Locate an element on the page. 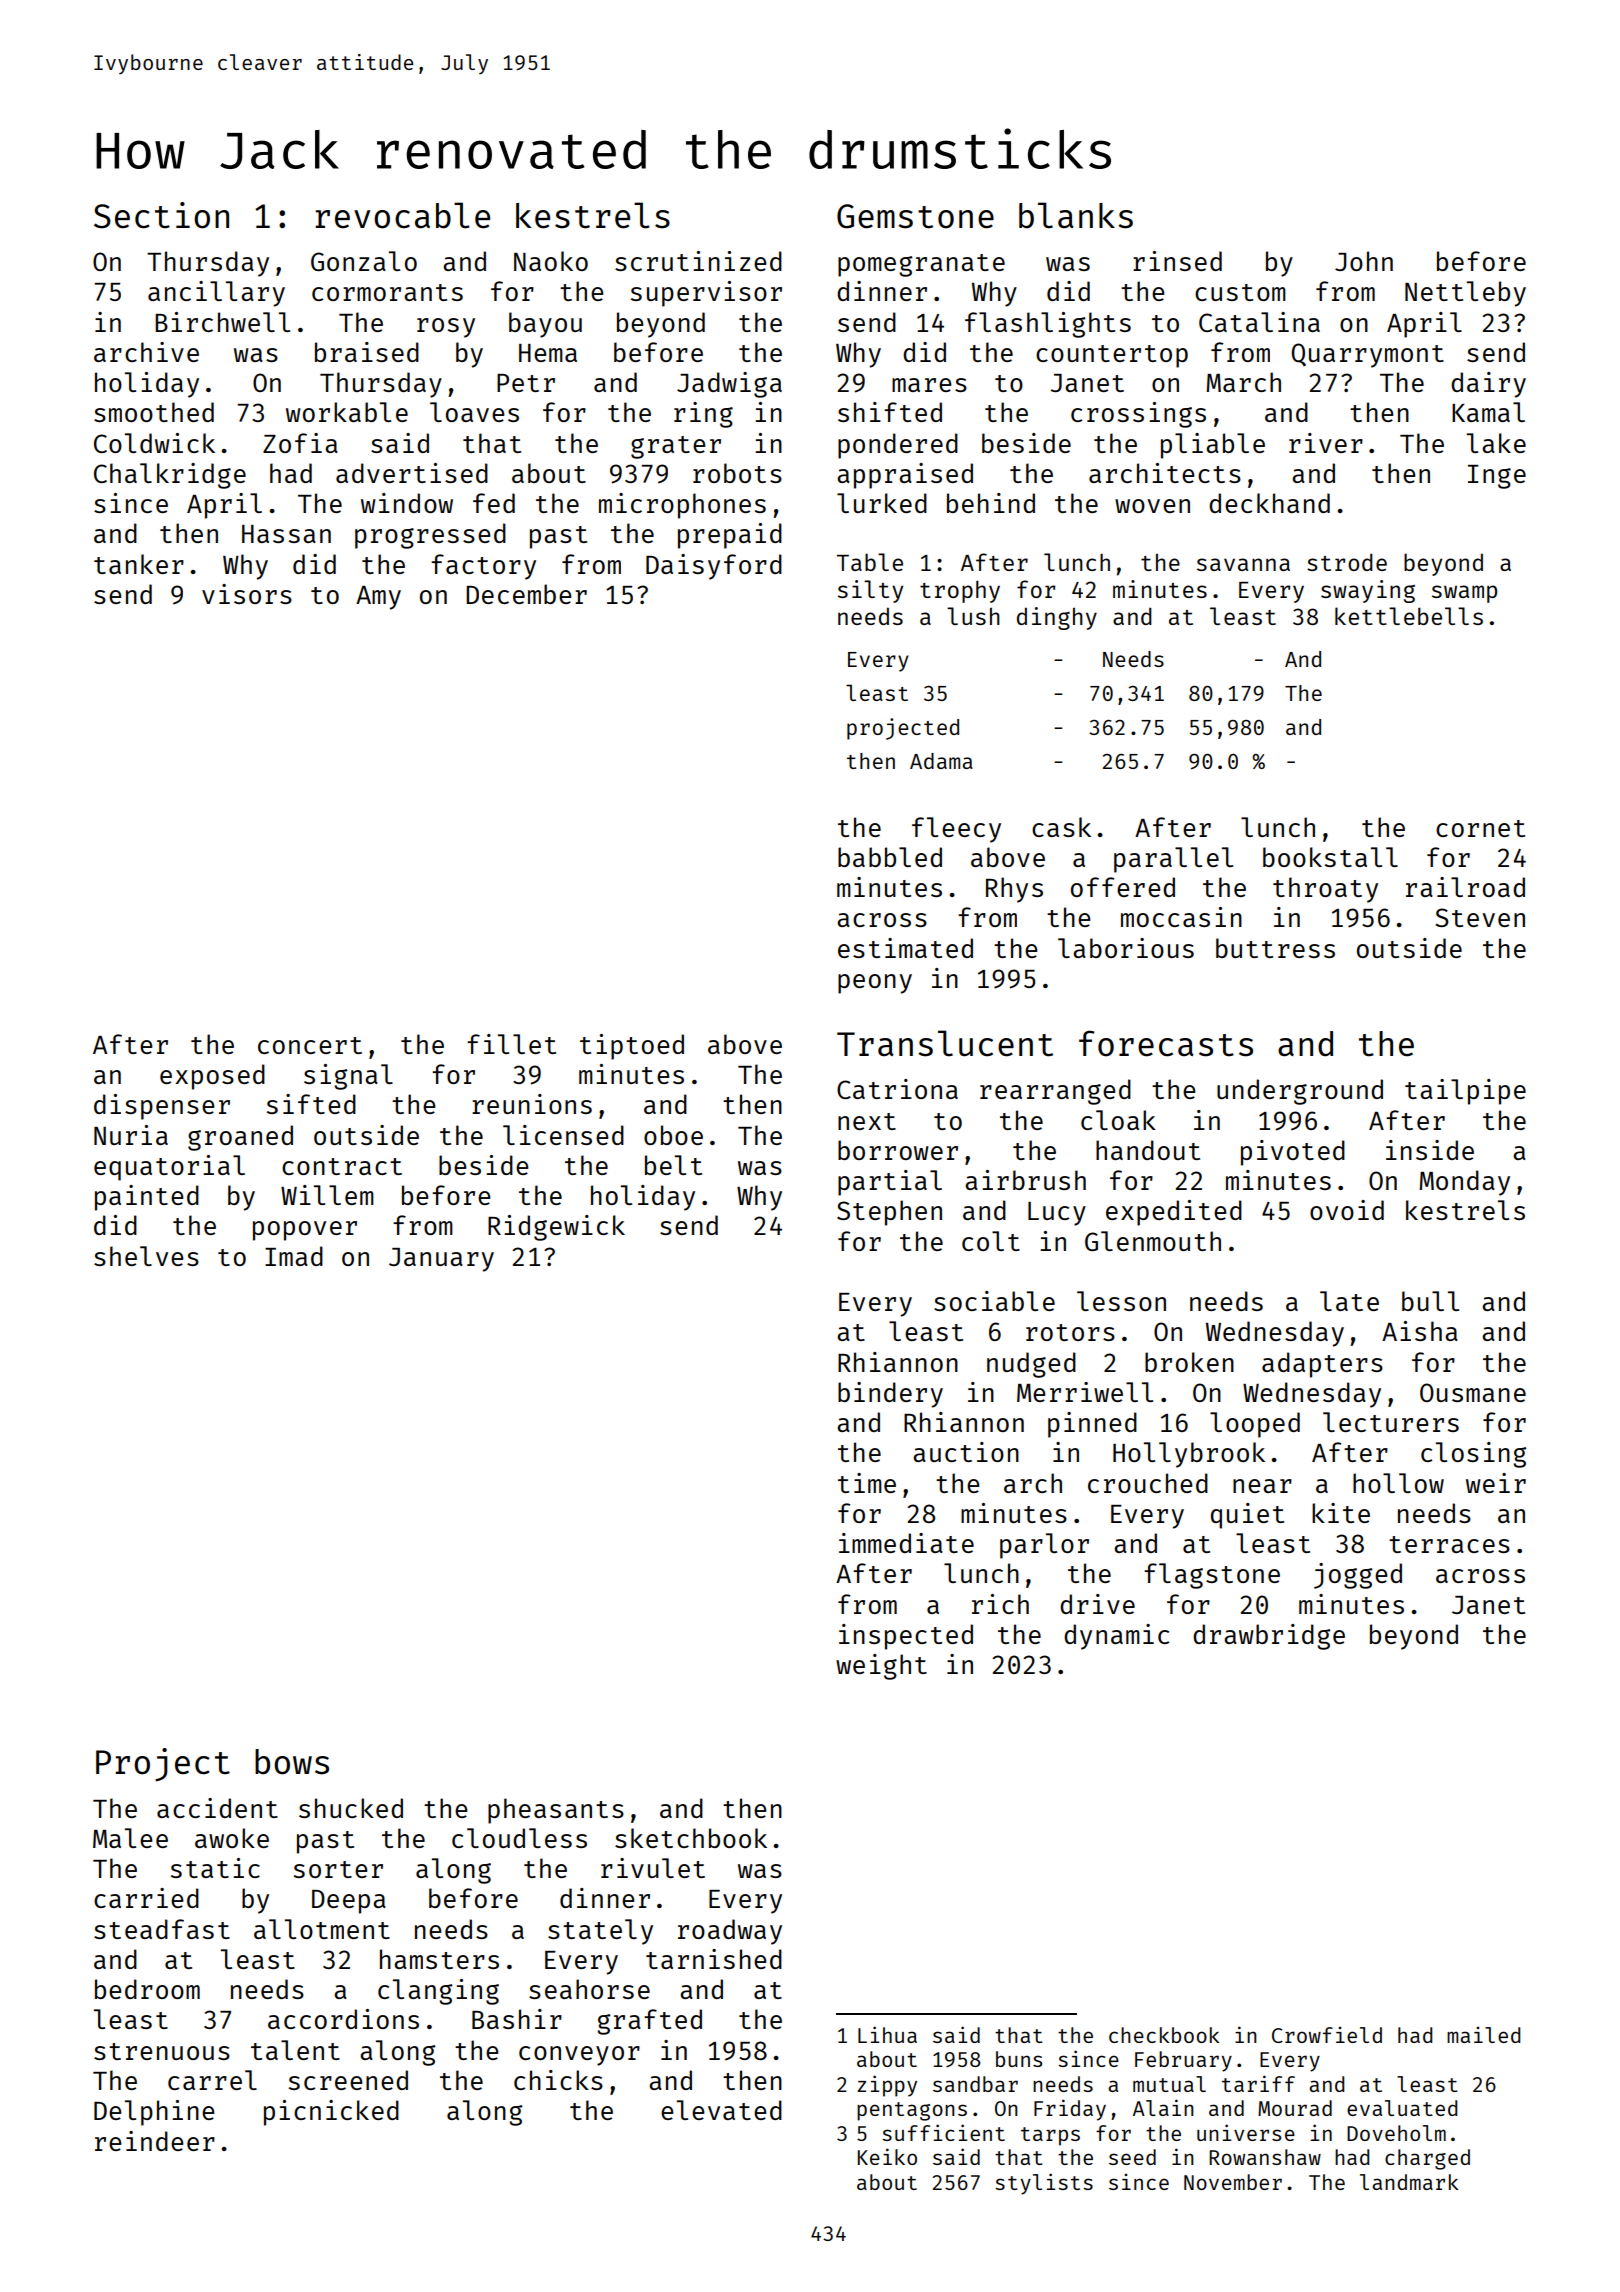  weight is located at coordinates (881, 1667).
